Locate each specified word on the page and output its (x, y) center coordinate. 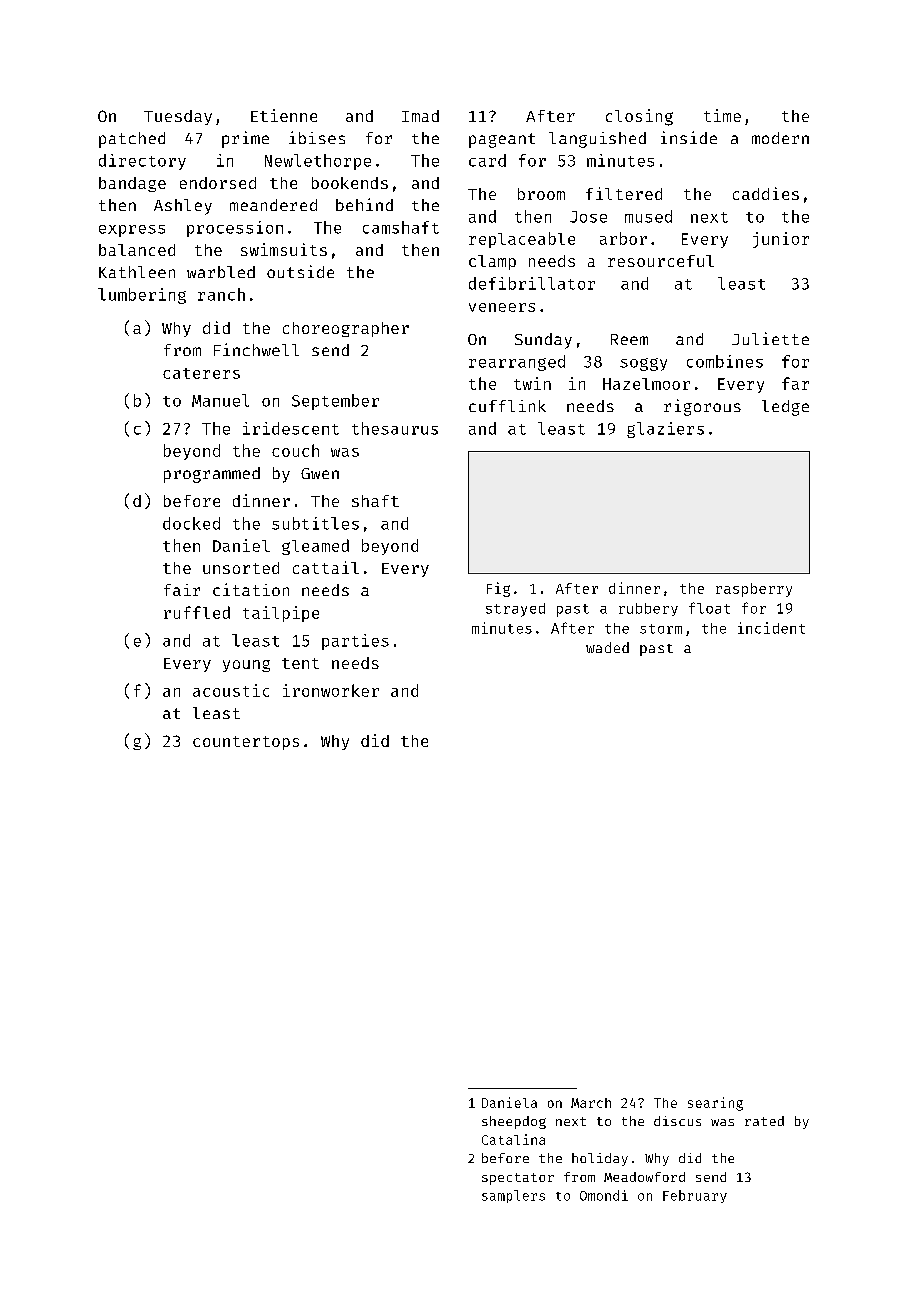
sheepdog (514, 1122)
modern (780, 138)
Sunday (543, 341)
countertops (246, 743)
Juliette (770, 338)
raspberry (754, 590)
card (487, 160)
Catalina (513, 1139)
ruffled (197, 612)
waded (607, 647)
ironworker (331, 690)
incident (771, 628)
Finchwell (256, 349)
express (132, 231)
